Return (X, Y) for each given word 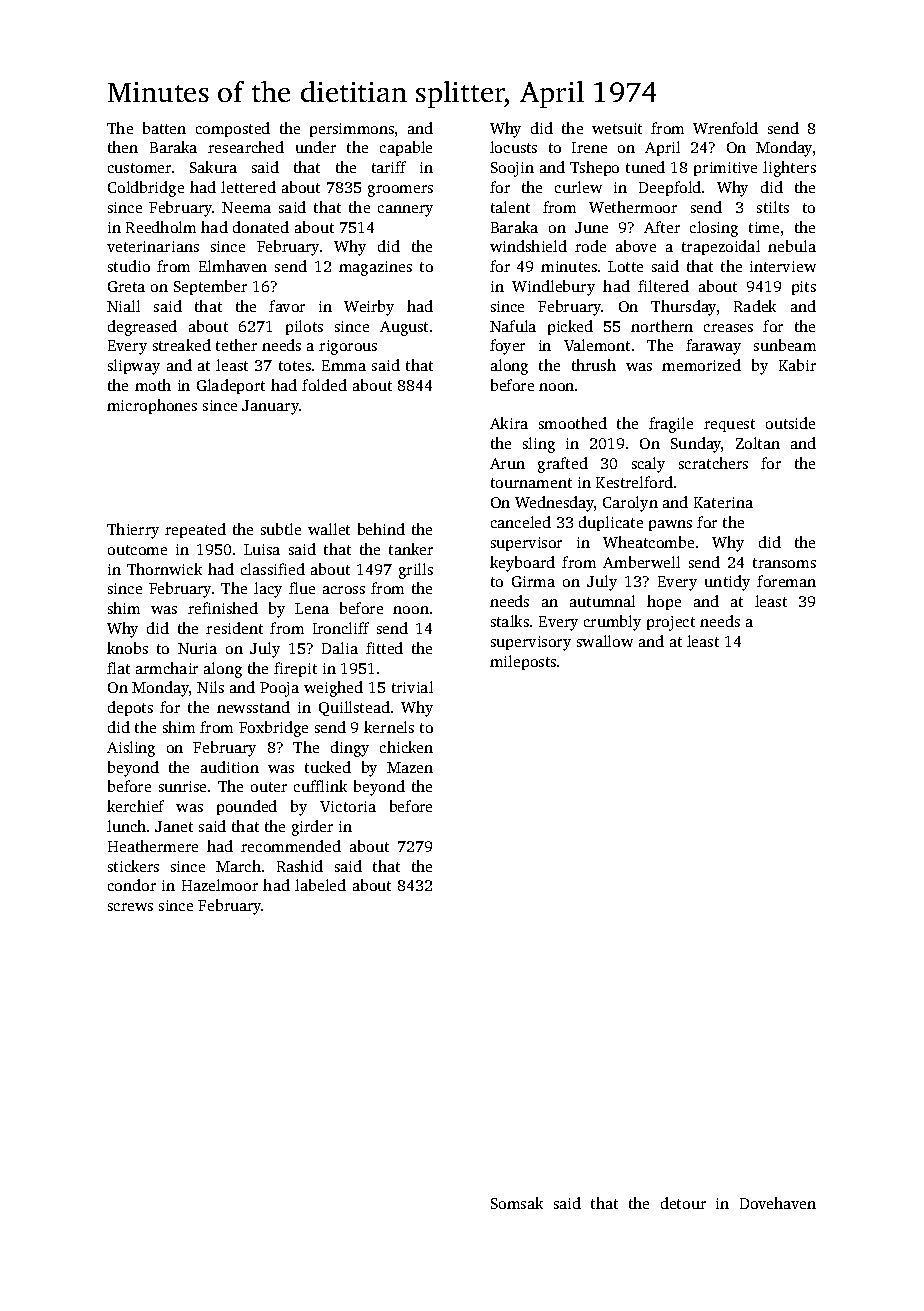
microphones (152, 406)
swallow (605, 641)
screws (130, 907)
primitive (725, 169)
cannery (405, 211)
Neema (246, 207)
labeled (320, 885)
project (671, 623)
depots (130, 708)
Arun (507, 463)
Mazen (410, 767)
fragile (671, 425)
